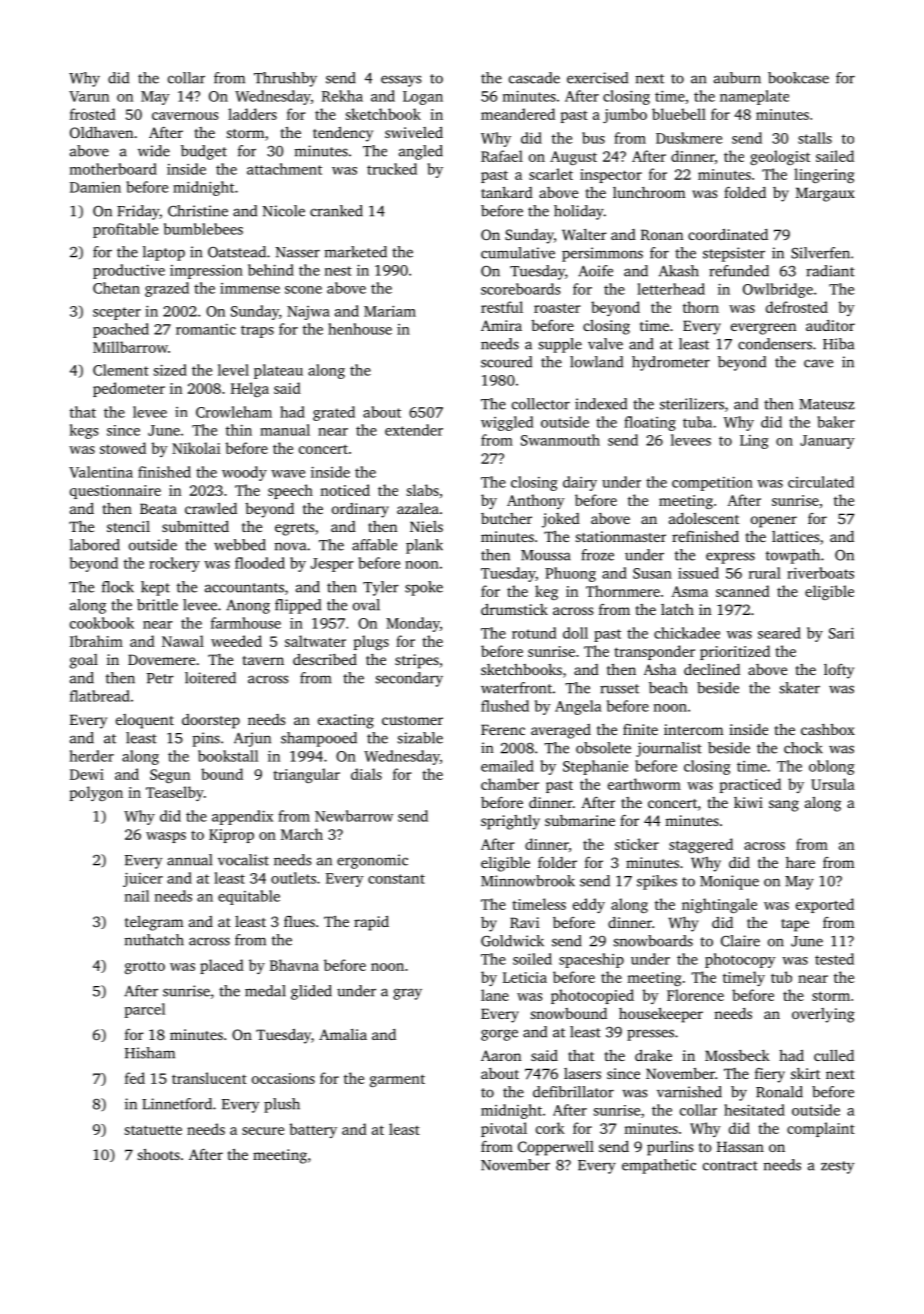  Describe the element at coordinates (89, 96) in the screenshot. I see `Varun` at that location.
